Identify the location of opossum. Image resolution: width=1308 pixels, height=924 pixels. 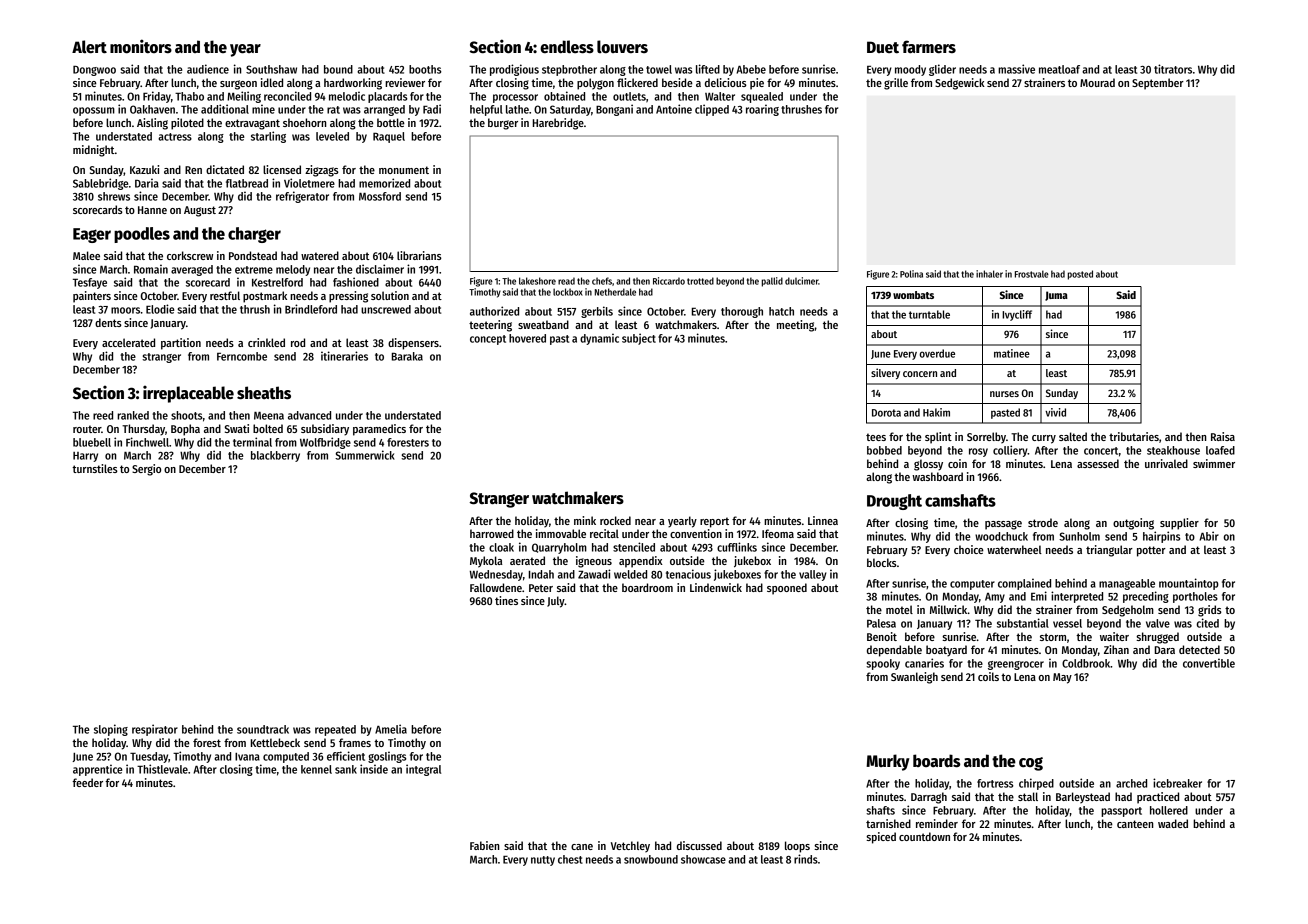
(94, 111).
